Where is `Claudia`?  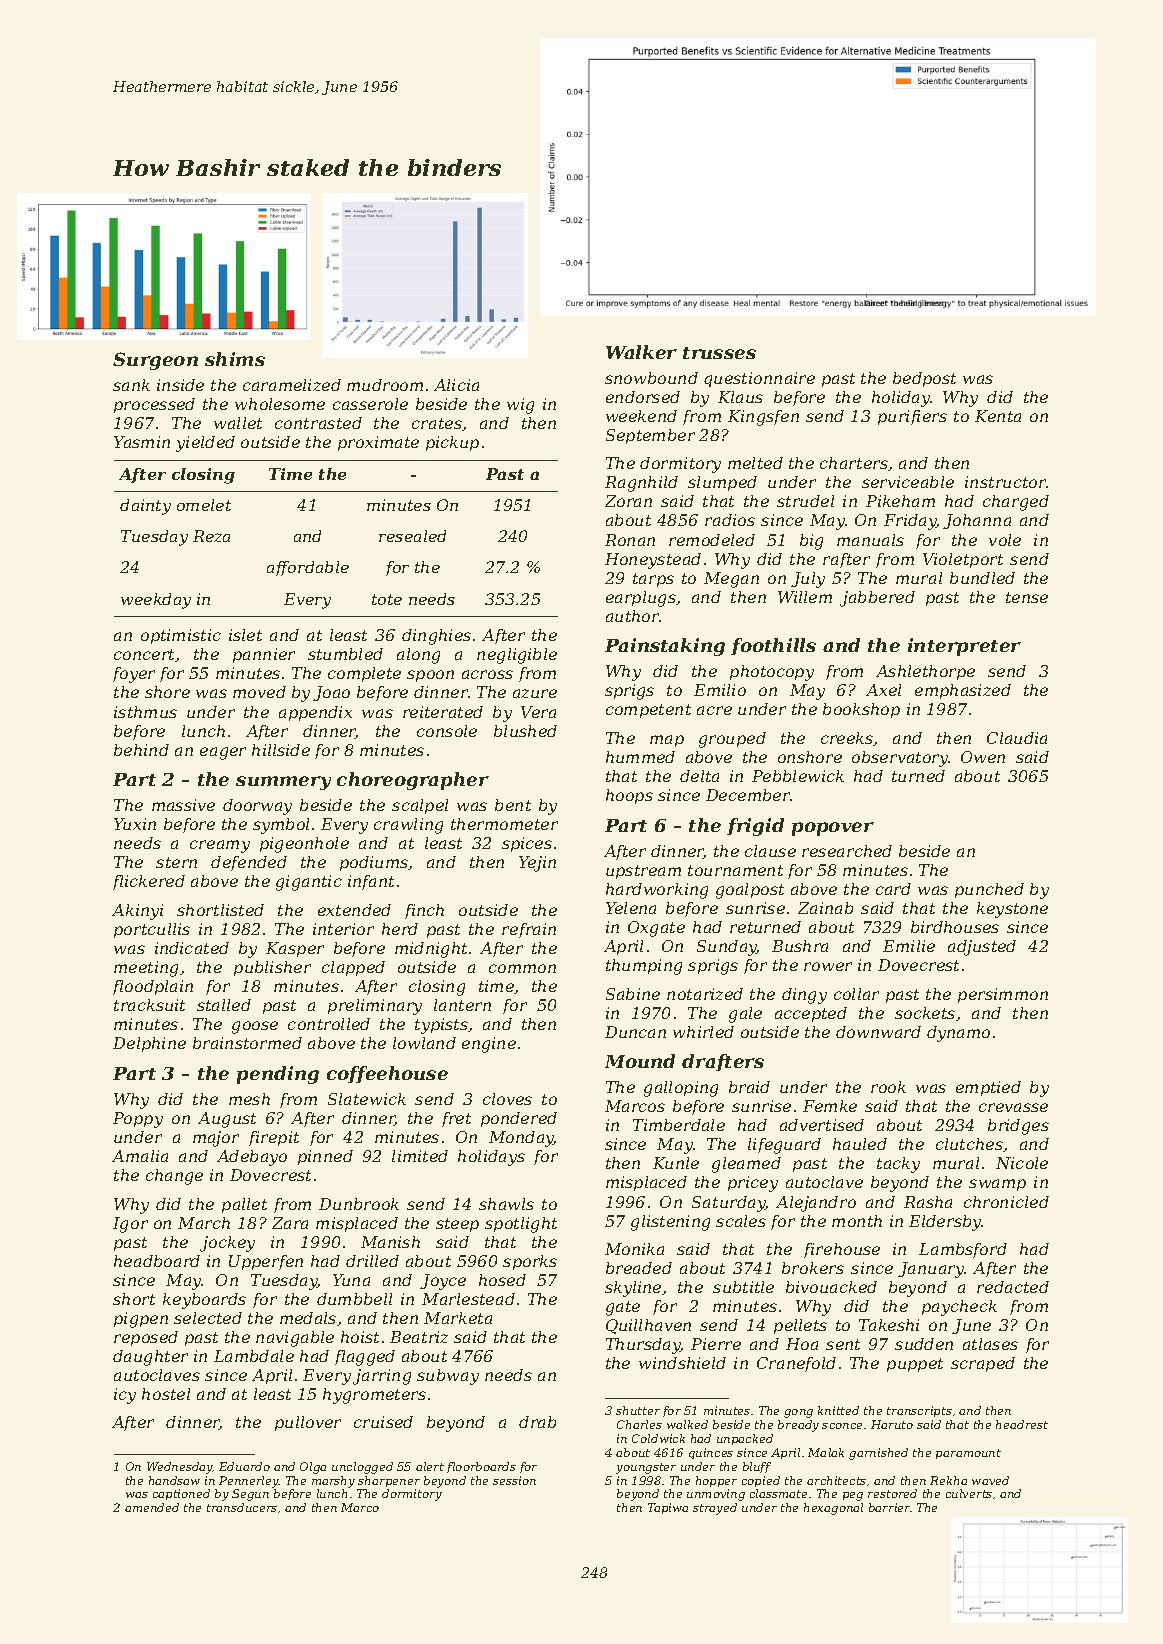 Claudia is located at coordinates (1017, 738).
